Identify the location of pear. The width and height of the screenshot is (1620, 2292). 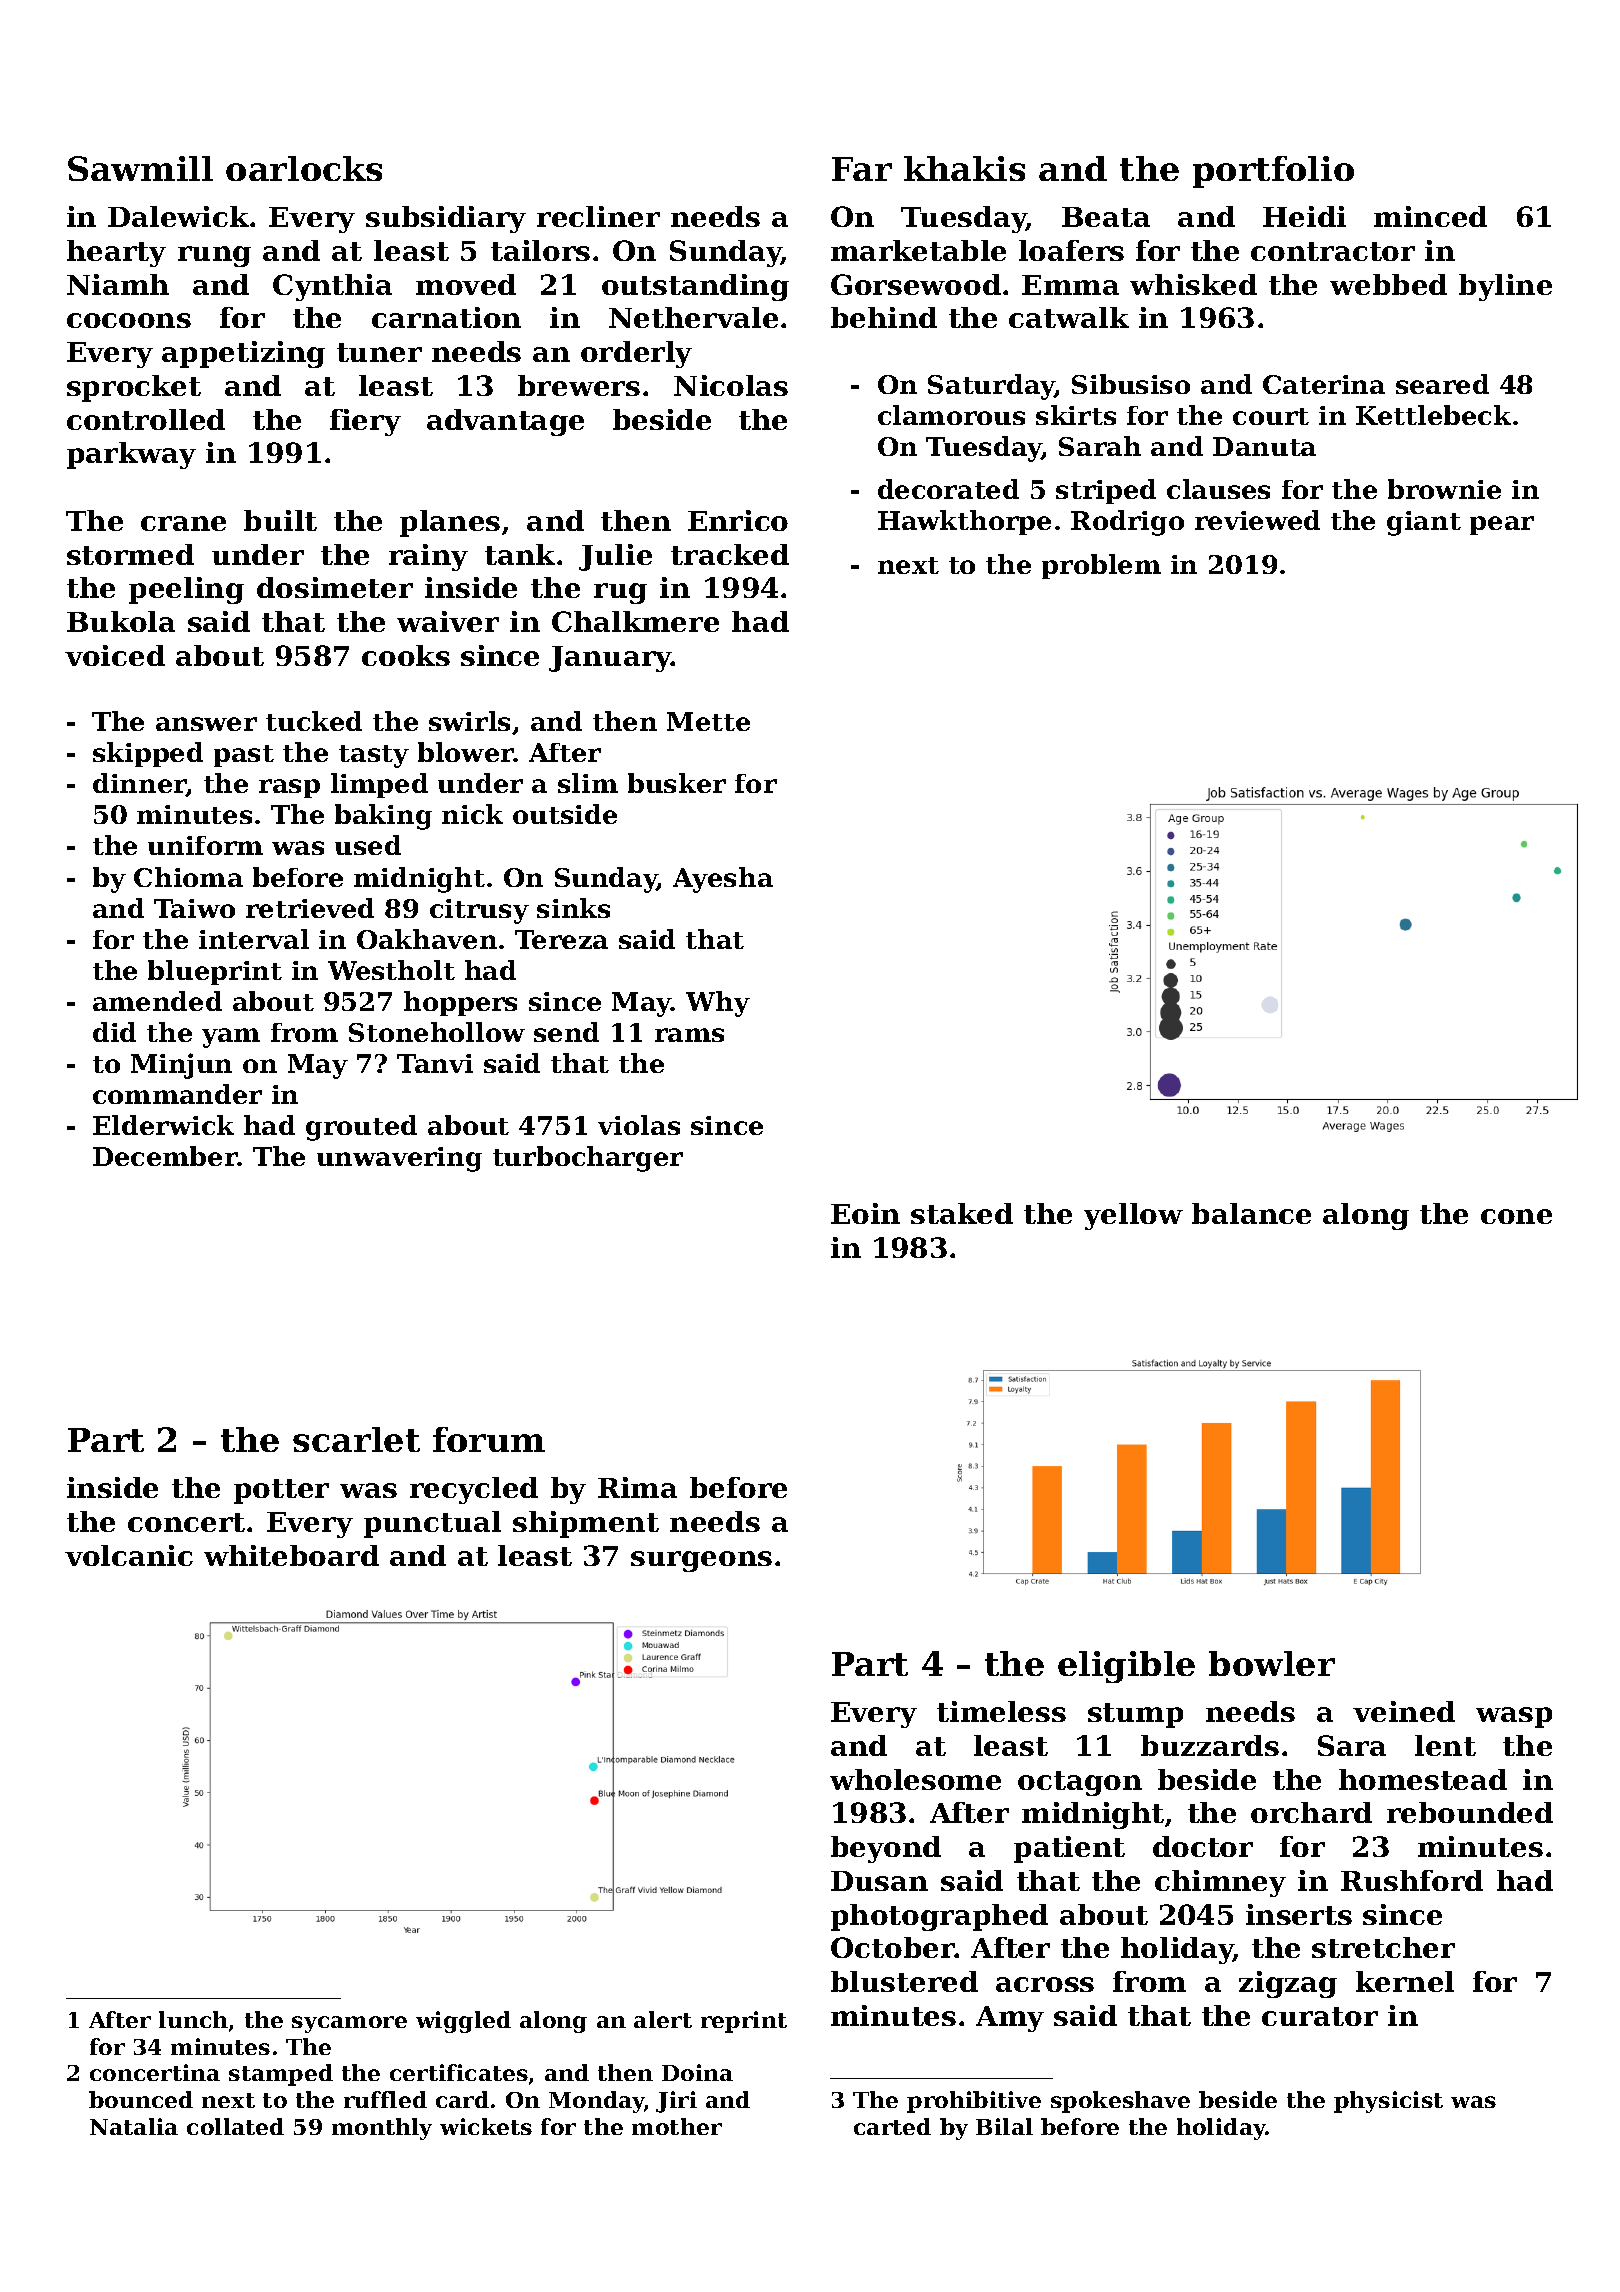
(1502, 525).
